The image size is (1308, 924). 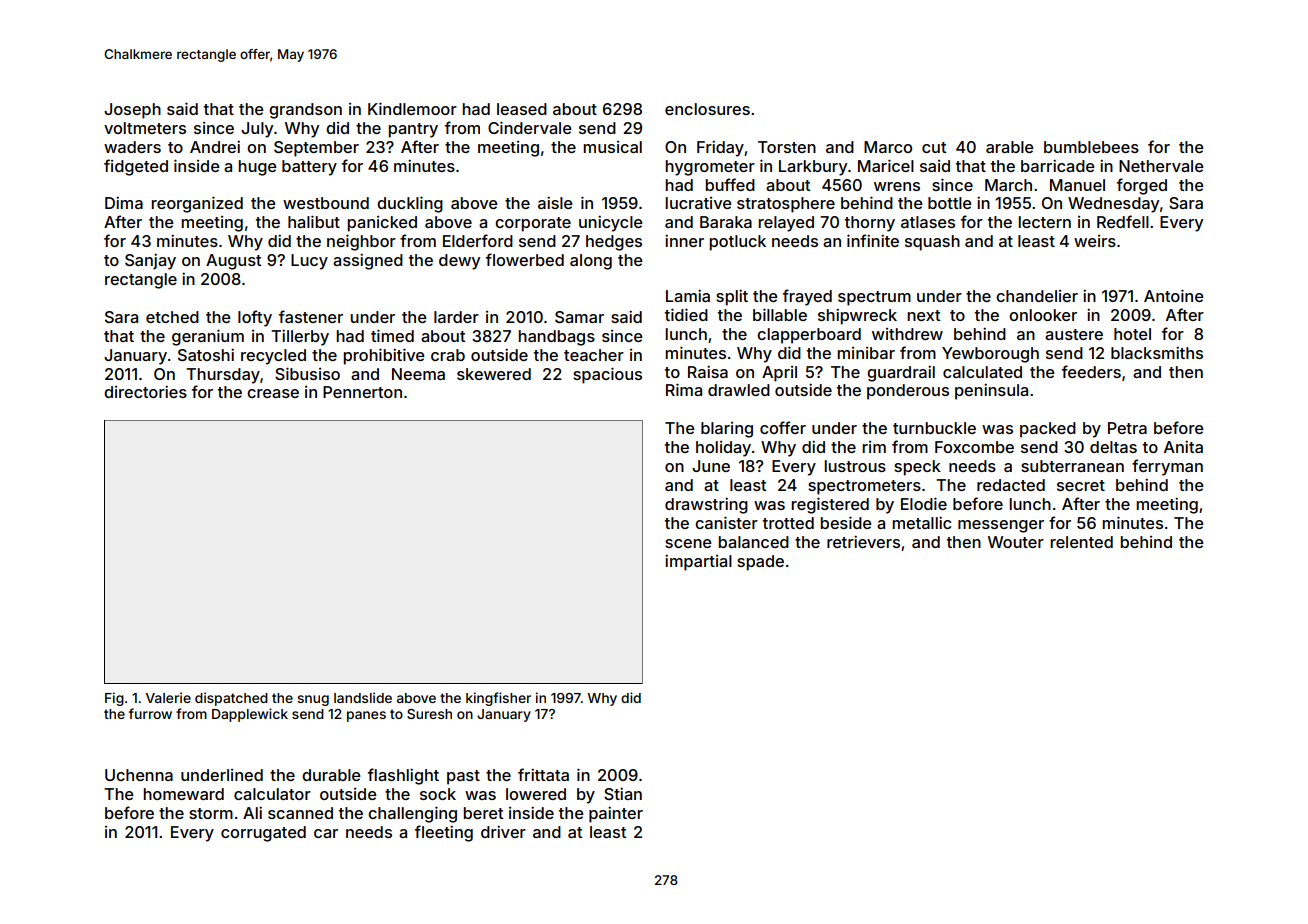 I want to click on calculator, so click(x=272, y=794).
